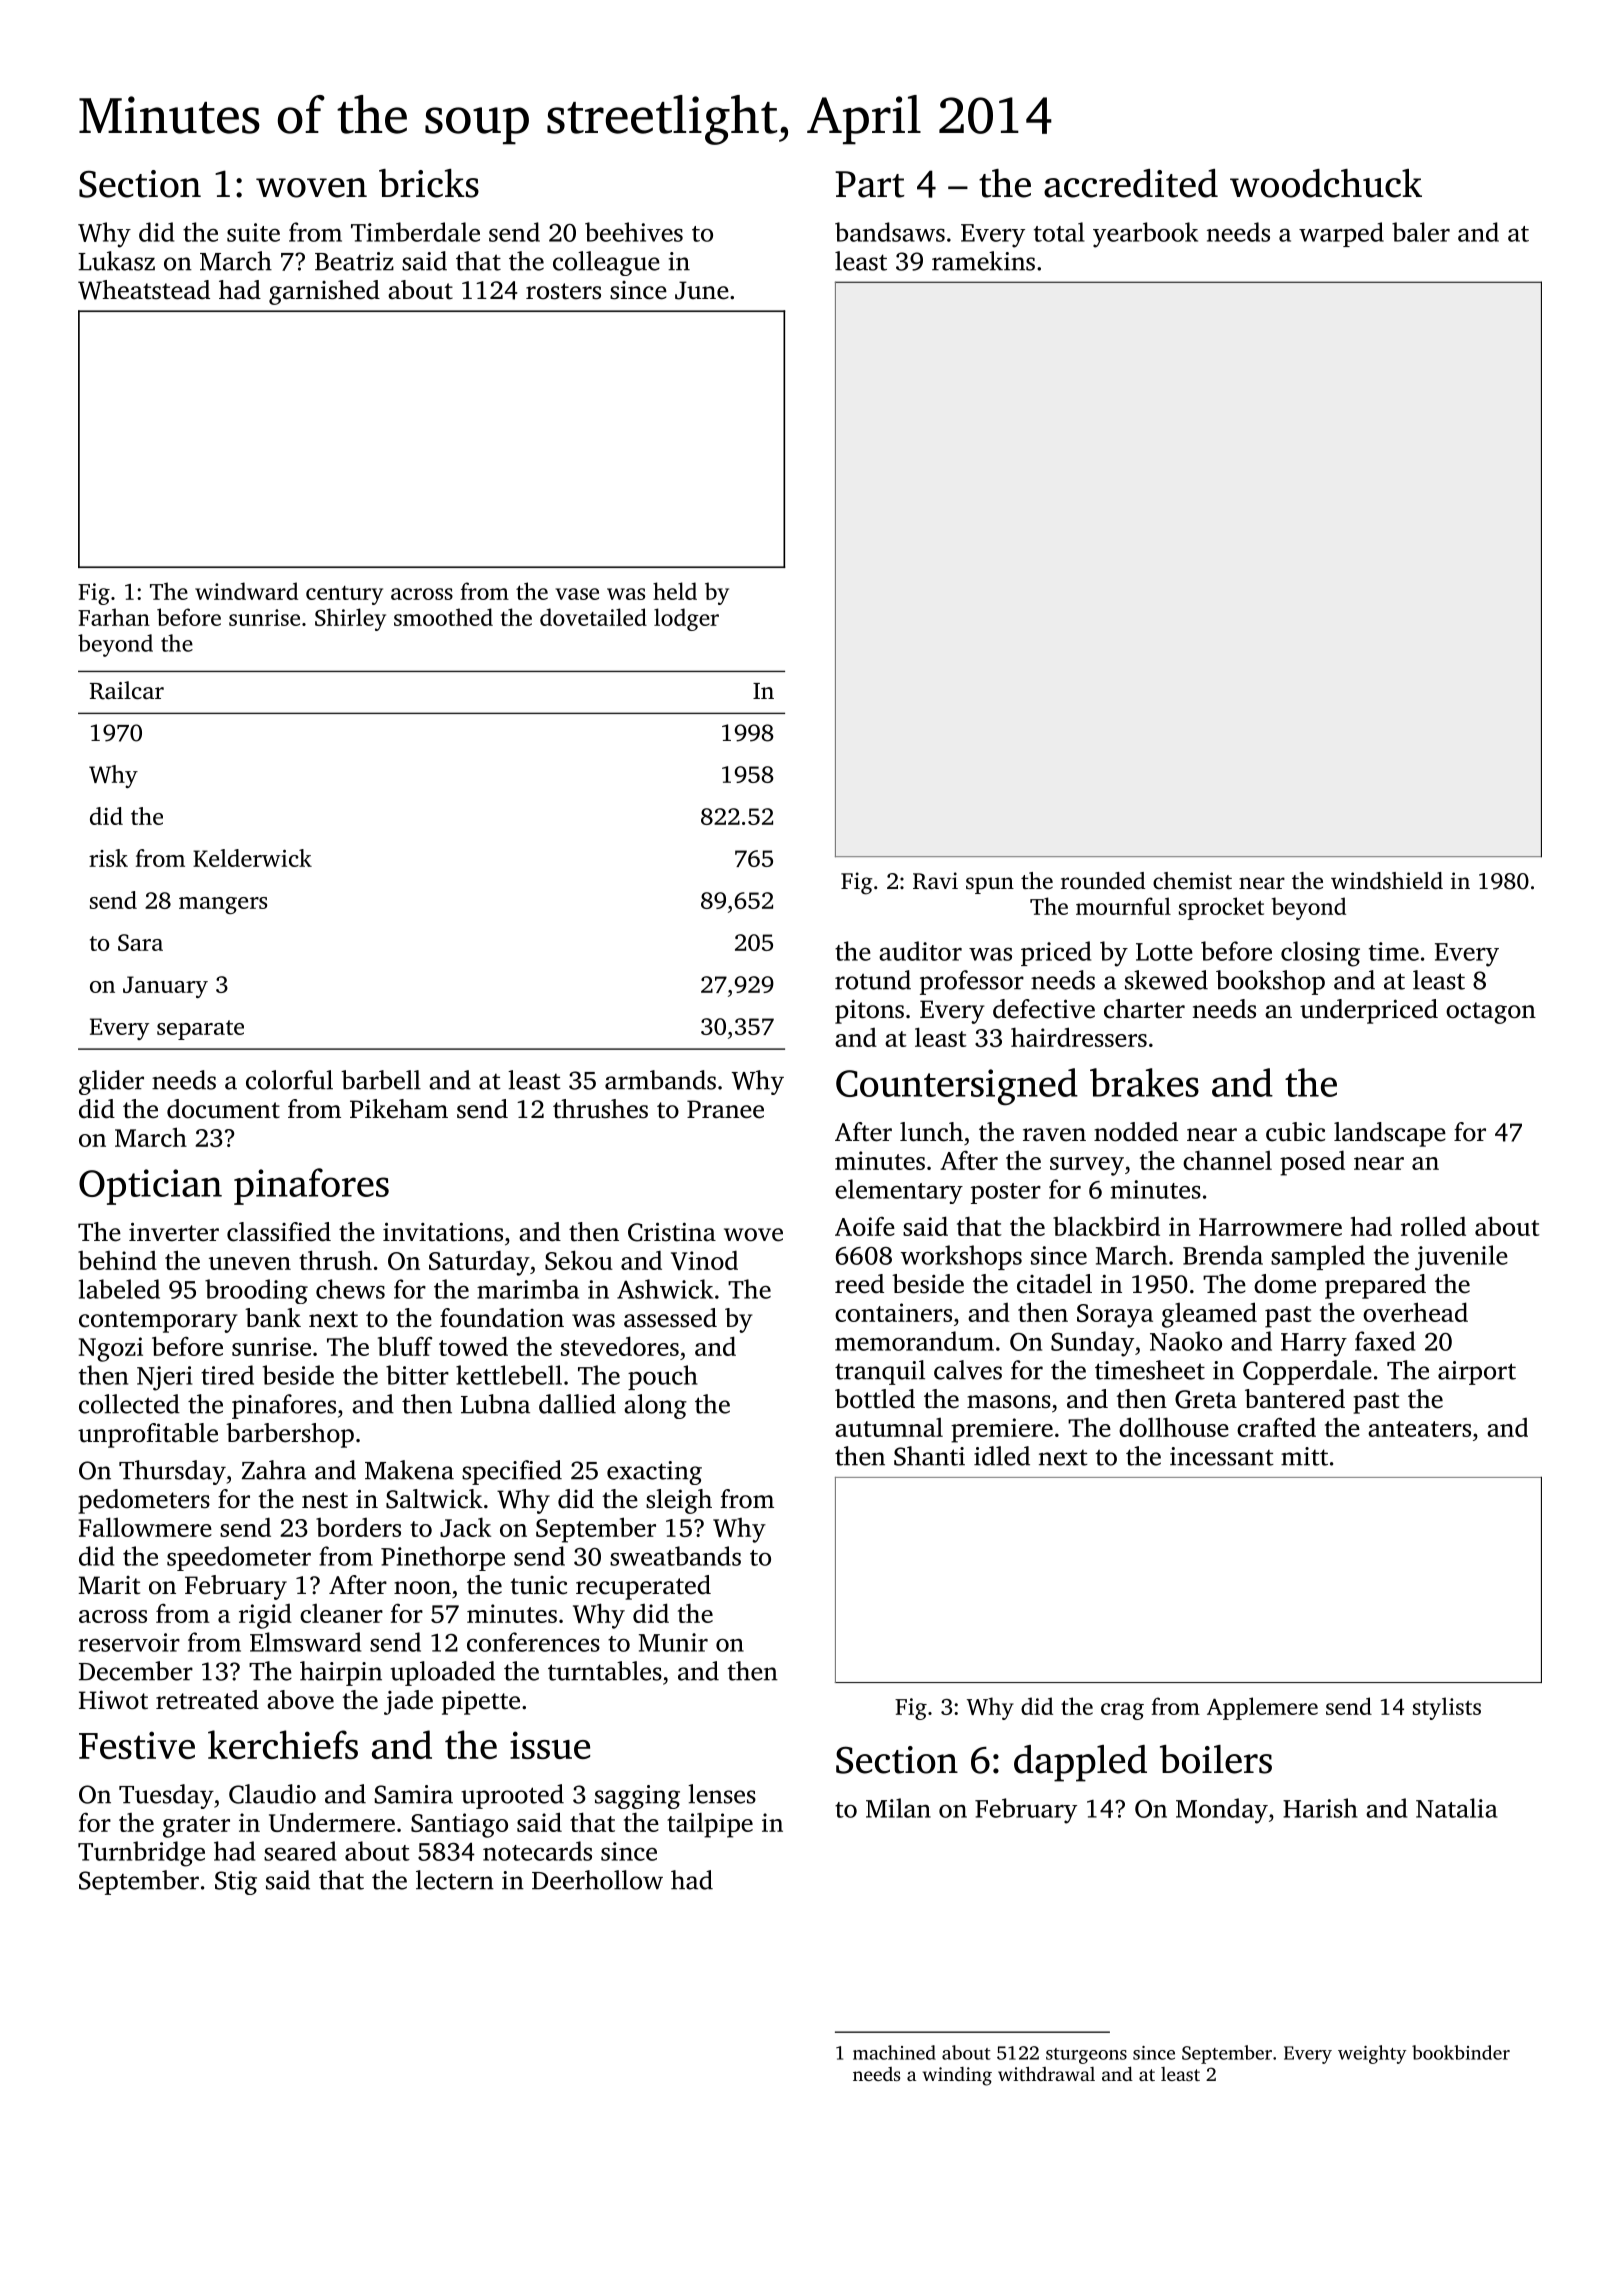  What do you see at coordinates (223, 905) in the screenshot?
I see `mangers` at bounding box center [223, 905].
